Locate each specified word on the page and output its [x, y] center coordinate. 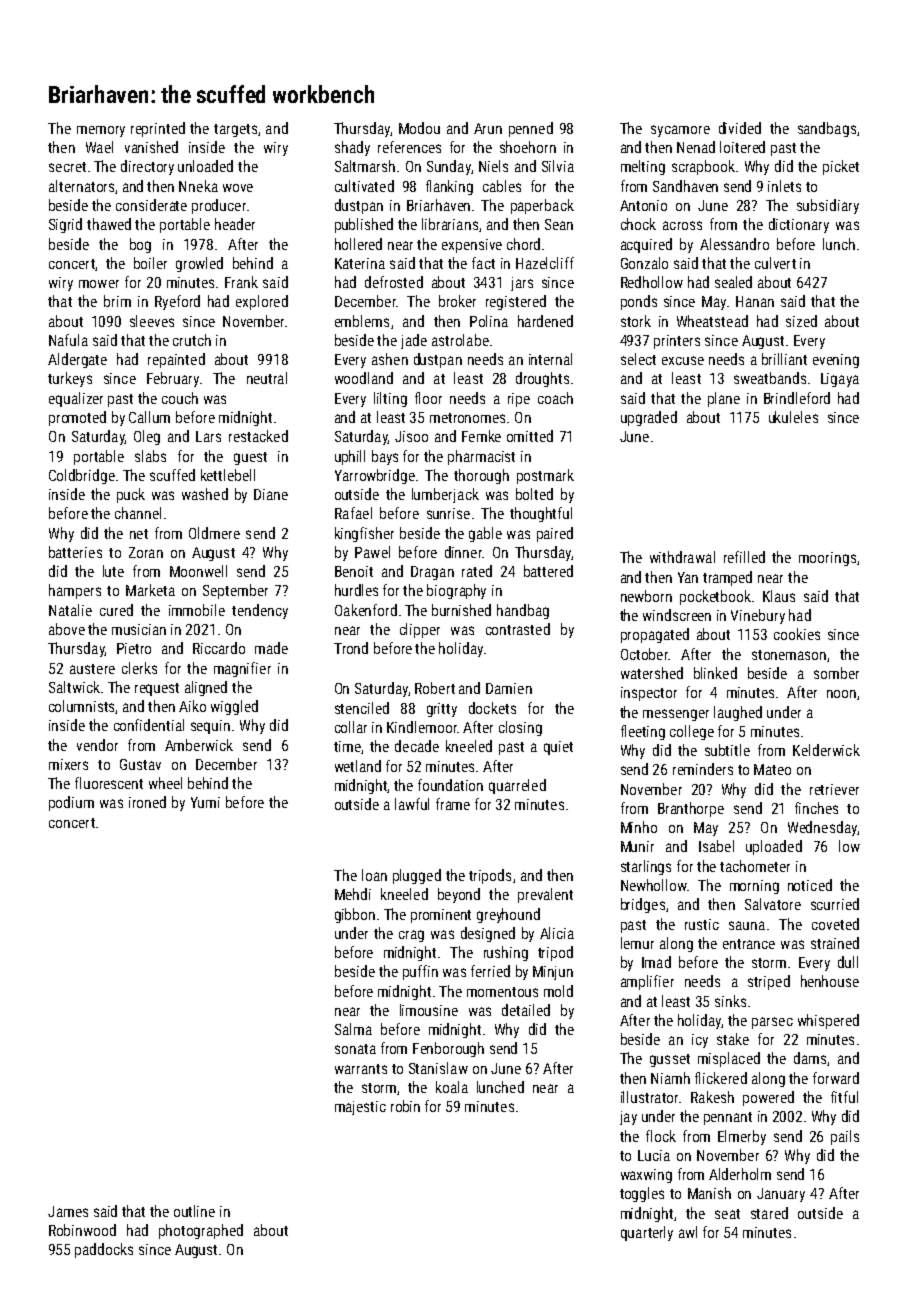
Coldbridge [82, 476]
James [68, 1211]
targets [235, 130]
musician [139, 629]
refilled [744, 557]
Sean [559, 224]
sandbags [827, 129]
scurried [835, 904]
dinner [463, 552]
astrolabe [460, 340]
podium [71, 803]
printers [677, 342]
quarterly [647, 1233]
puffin [420, 972]
